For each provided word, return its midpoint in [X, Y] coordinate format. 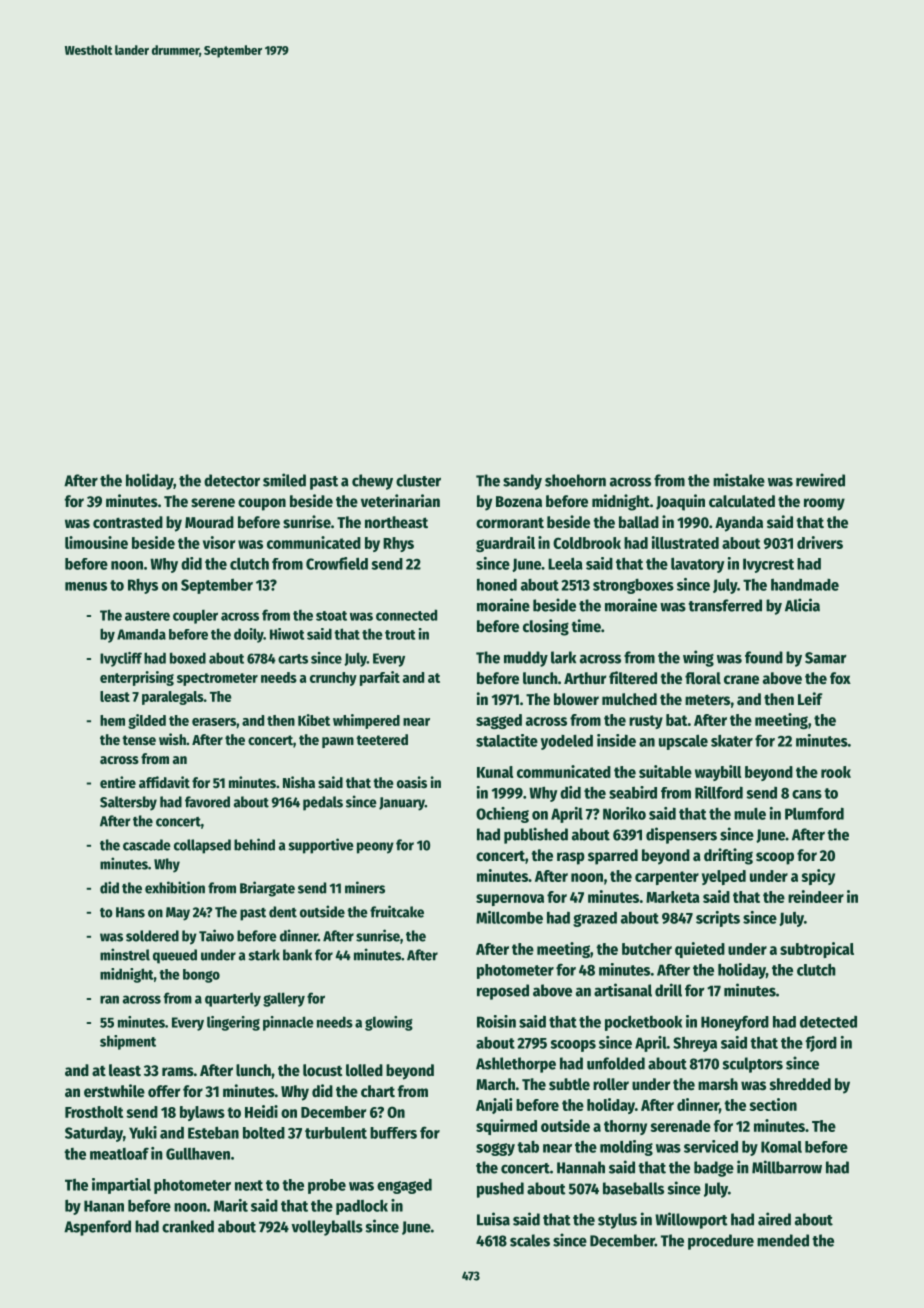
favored [207, 802]
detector [232, 480]
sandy [522, 482]
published [536, 835]
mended [783, 1240]
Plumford [814, 813]
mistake [739, 480]
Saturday [94, 1134]
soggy [495, 1149]
